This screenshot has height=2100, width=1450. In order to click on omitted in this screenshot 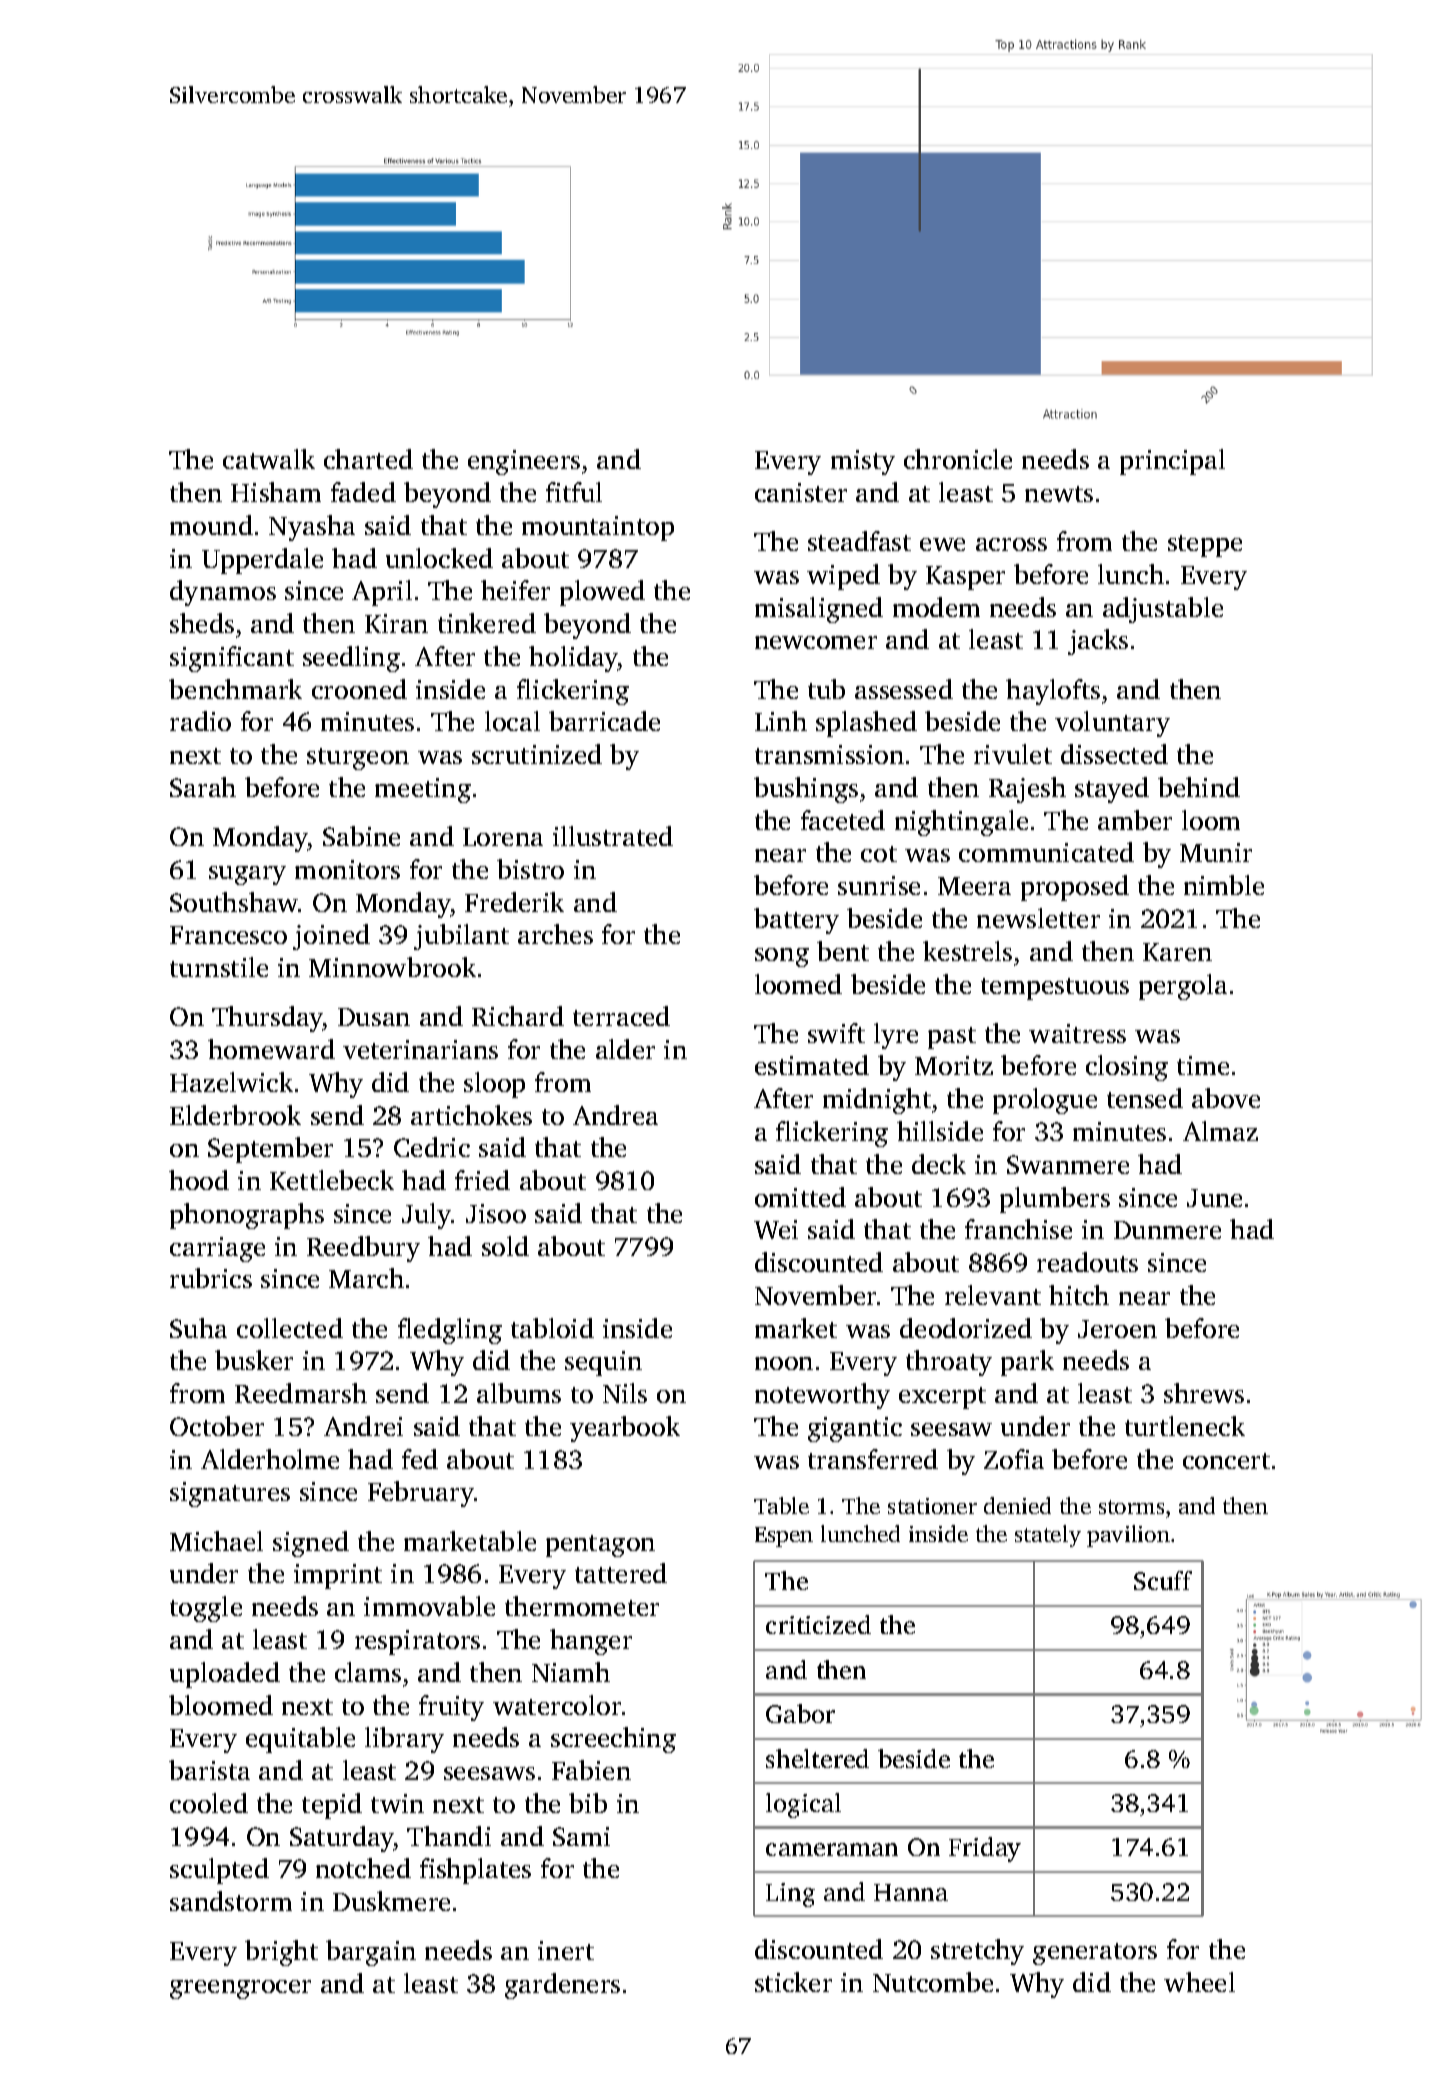, I will do `click(800, 1197)`.
